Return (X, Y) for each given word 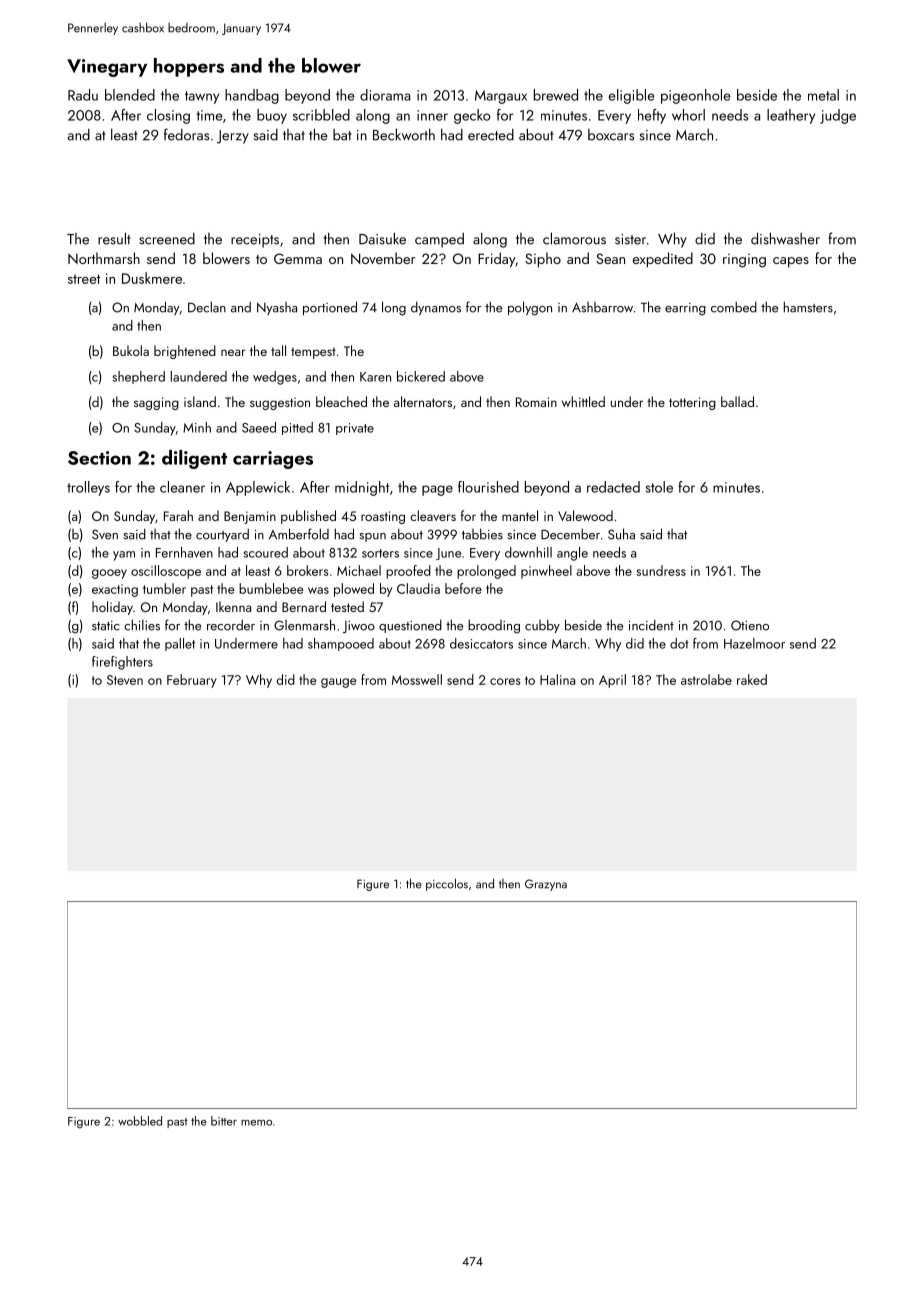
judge (838, 116)
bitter (224, 1121)
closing (168, 116)
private (355, 429)
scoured (265, 552)
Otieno (750, 625)
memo (256, 1123)
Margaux (501, 97)
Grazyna (546, 885)
